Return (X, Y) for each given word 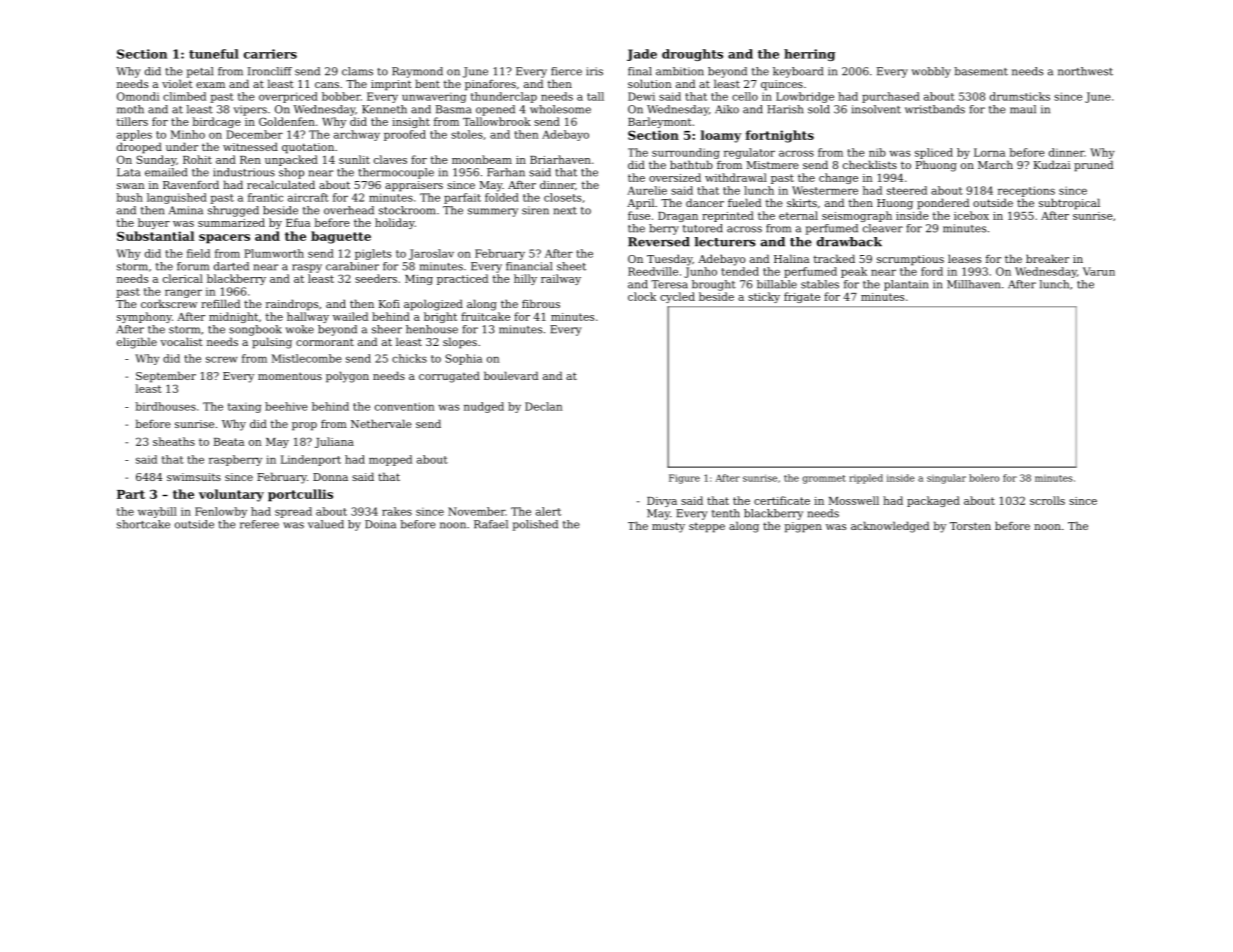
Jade (642, 55)
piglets (373, 254)
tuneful (214, 54)
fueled (744, 202)
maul (1023, 109)
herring (809, 55)
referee (259, 524)
